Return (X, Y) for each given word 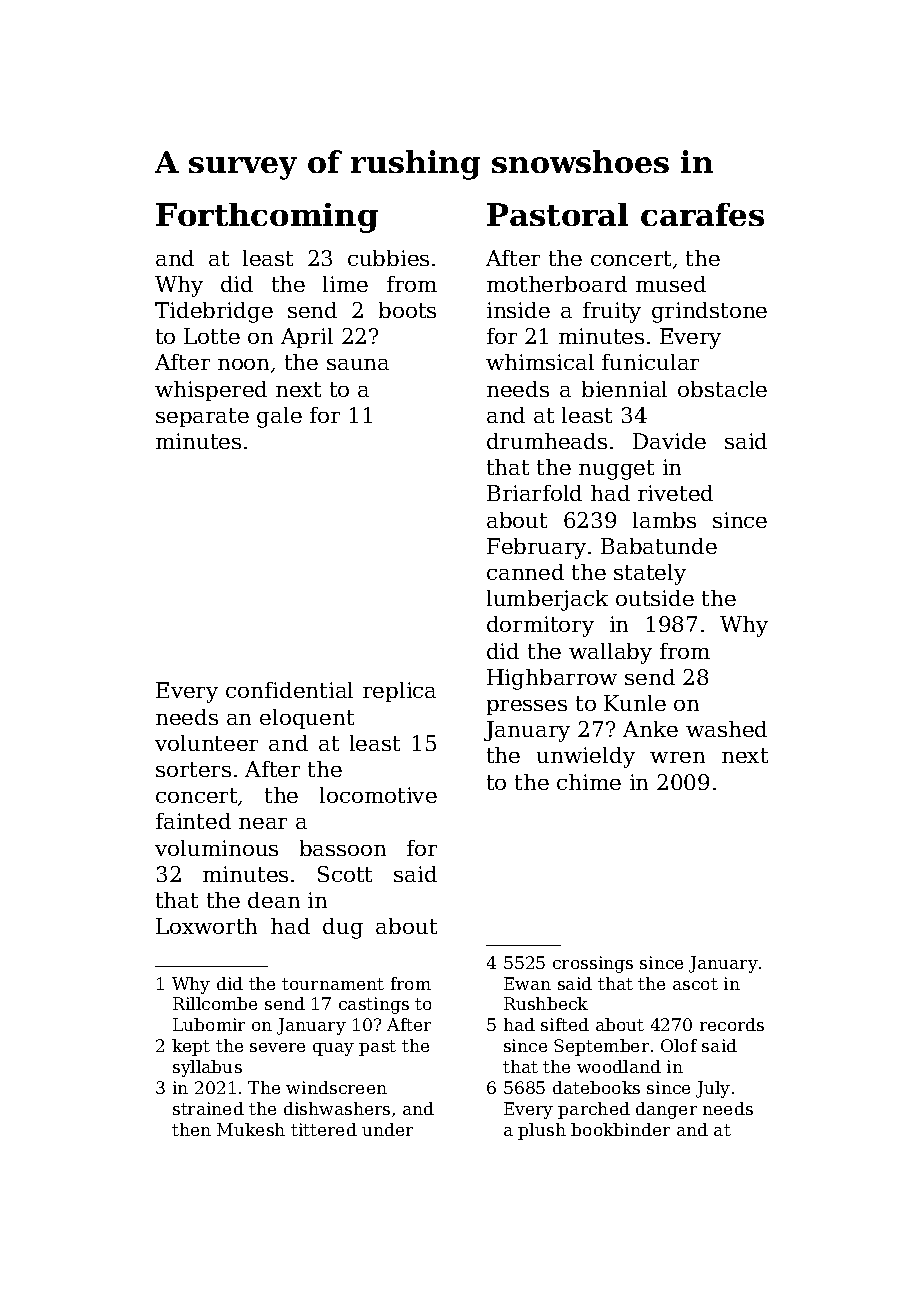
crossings (593, 964)
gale (279, 417)
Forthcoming (267, 218)
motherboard (557, 284)
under (387, 1129)
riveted (675, 493)
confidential (289, 690)
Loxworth (206, 926)
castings (374, 1005)
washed (726, 729)
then (191, 1129)
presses (527, 707)
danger (666, 1110)
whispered (211, 391)
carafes (702, 214)
